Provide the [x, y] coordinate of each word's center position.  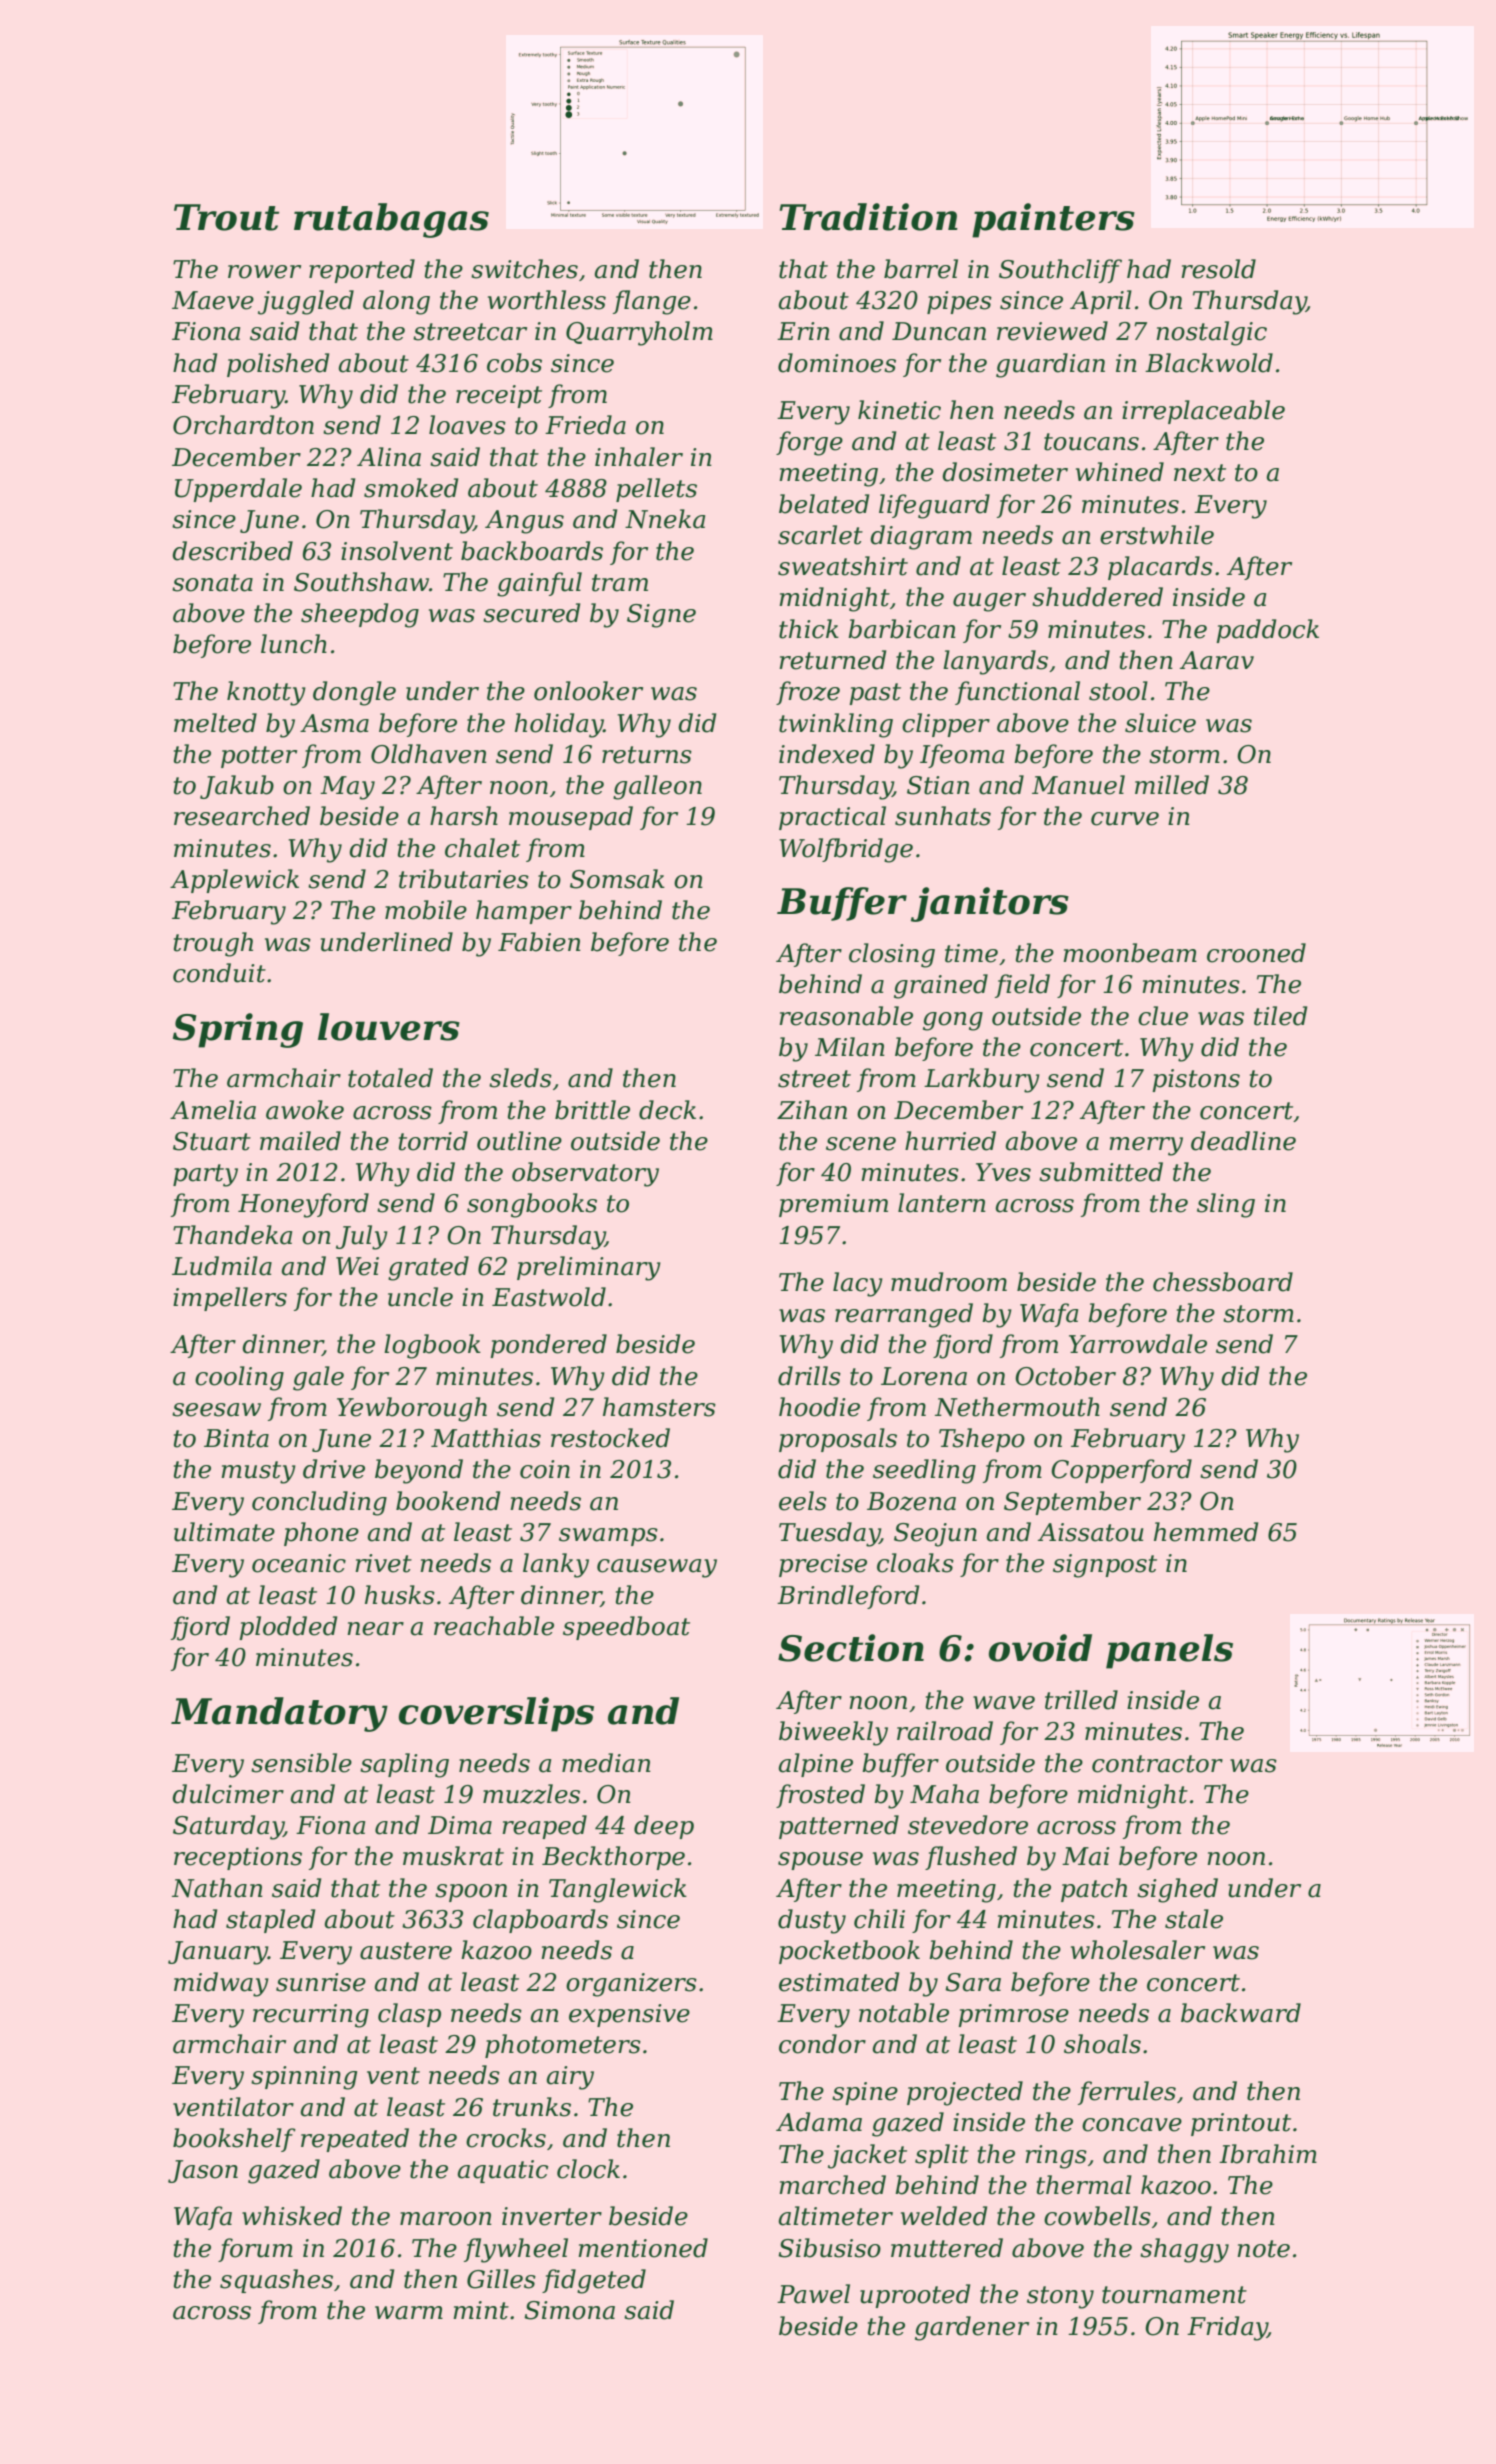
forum [255, 2250]
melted [215, 723]
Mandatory [279, 1714]
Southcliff [1060, 271]
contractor [1157, 1764]
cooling [239, 1378]
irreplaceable [1203, 412]
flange [652, 302]
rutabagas [391, 220]
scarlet [820, 535]
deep [664, 1827]
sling [1226, 1205]
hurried [950, 1141]
